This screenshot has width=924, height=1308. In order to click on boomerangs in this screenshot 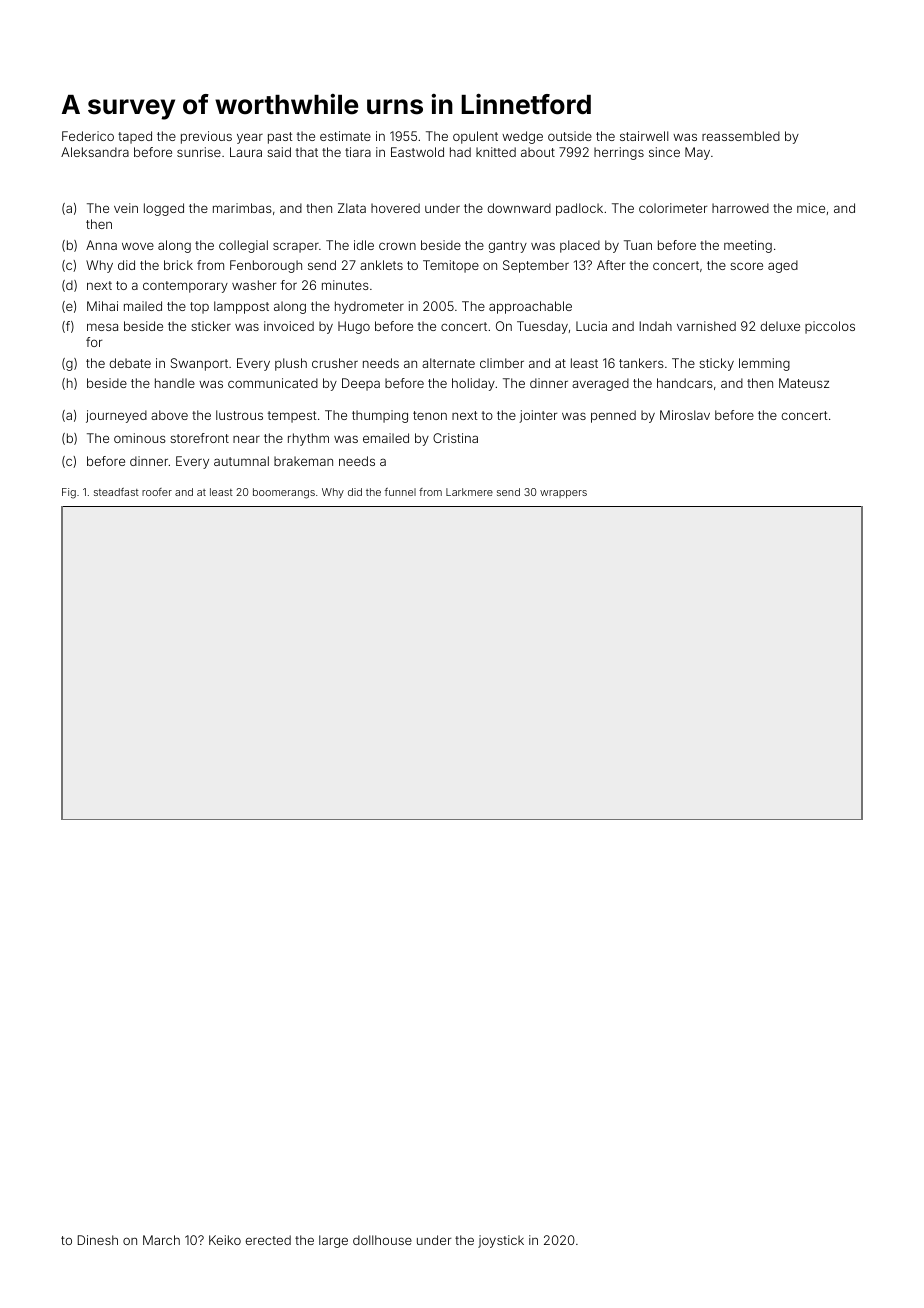, I will do `click(284, 493)`.
